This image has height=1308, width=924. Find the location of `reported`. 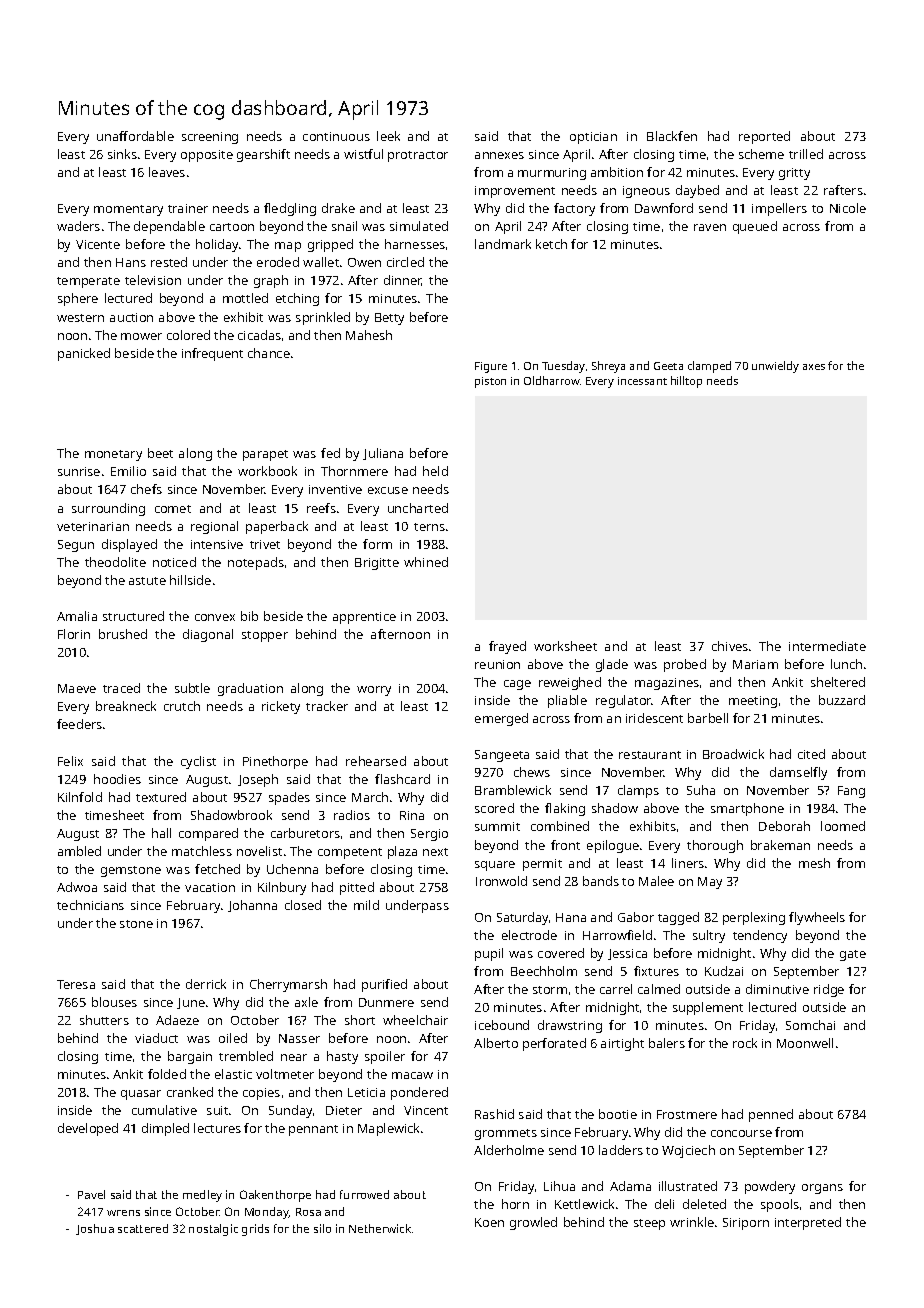

reported is located at coordinates (764, 137).
